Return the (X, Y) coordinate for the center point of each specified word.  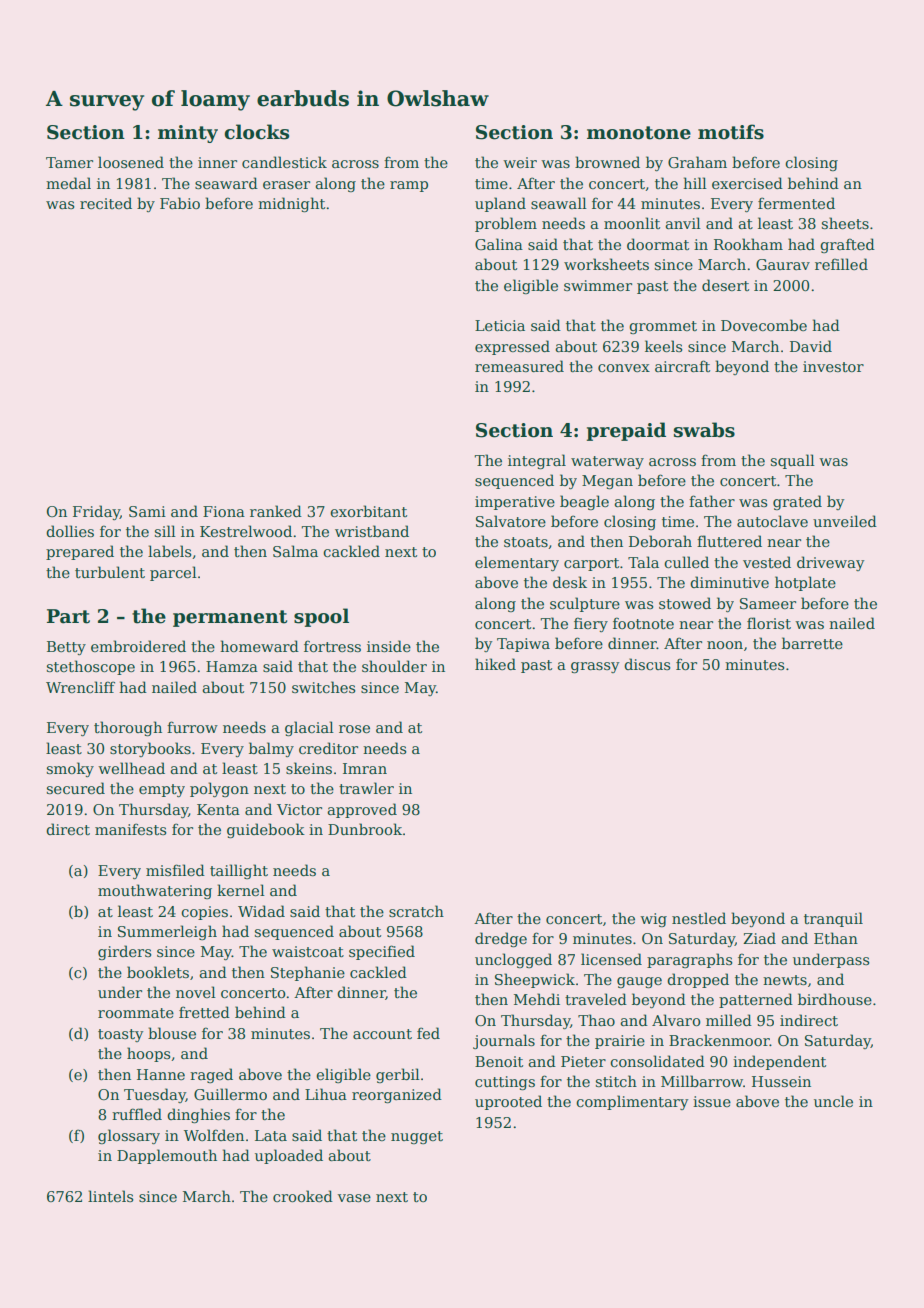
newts (785, 980)
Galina (499, 244)
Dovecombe (764, 325)
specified (382, 952)
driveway (831, 563)
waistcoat (308, 951)
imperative (515, 503)
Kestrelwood (246, 531)
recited (106, 203)
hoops (149, 1054)
